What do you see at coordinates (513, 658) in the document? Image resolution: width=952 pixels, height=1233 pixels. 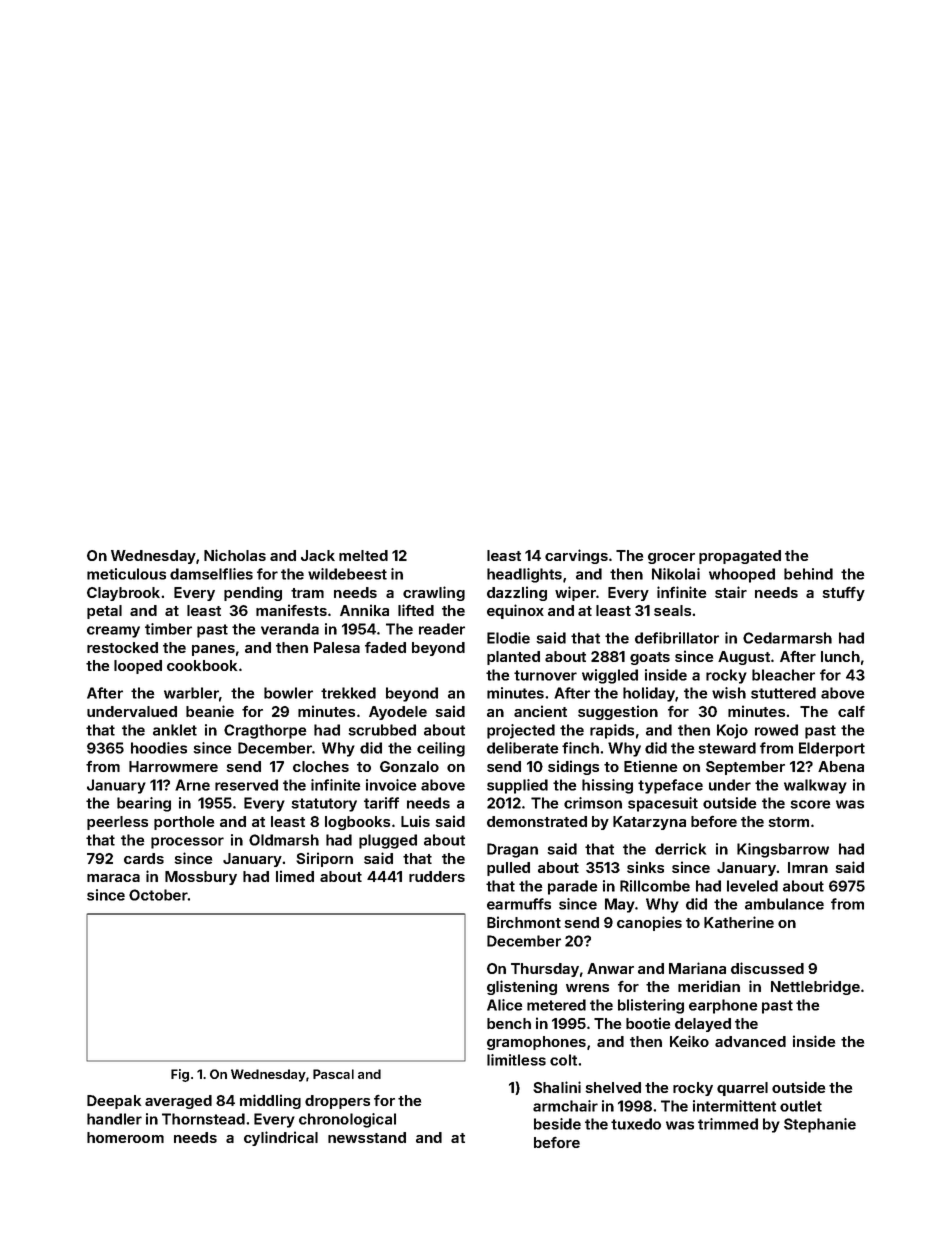 I see `planted` at bounding box center [513, 658].
